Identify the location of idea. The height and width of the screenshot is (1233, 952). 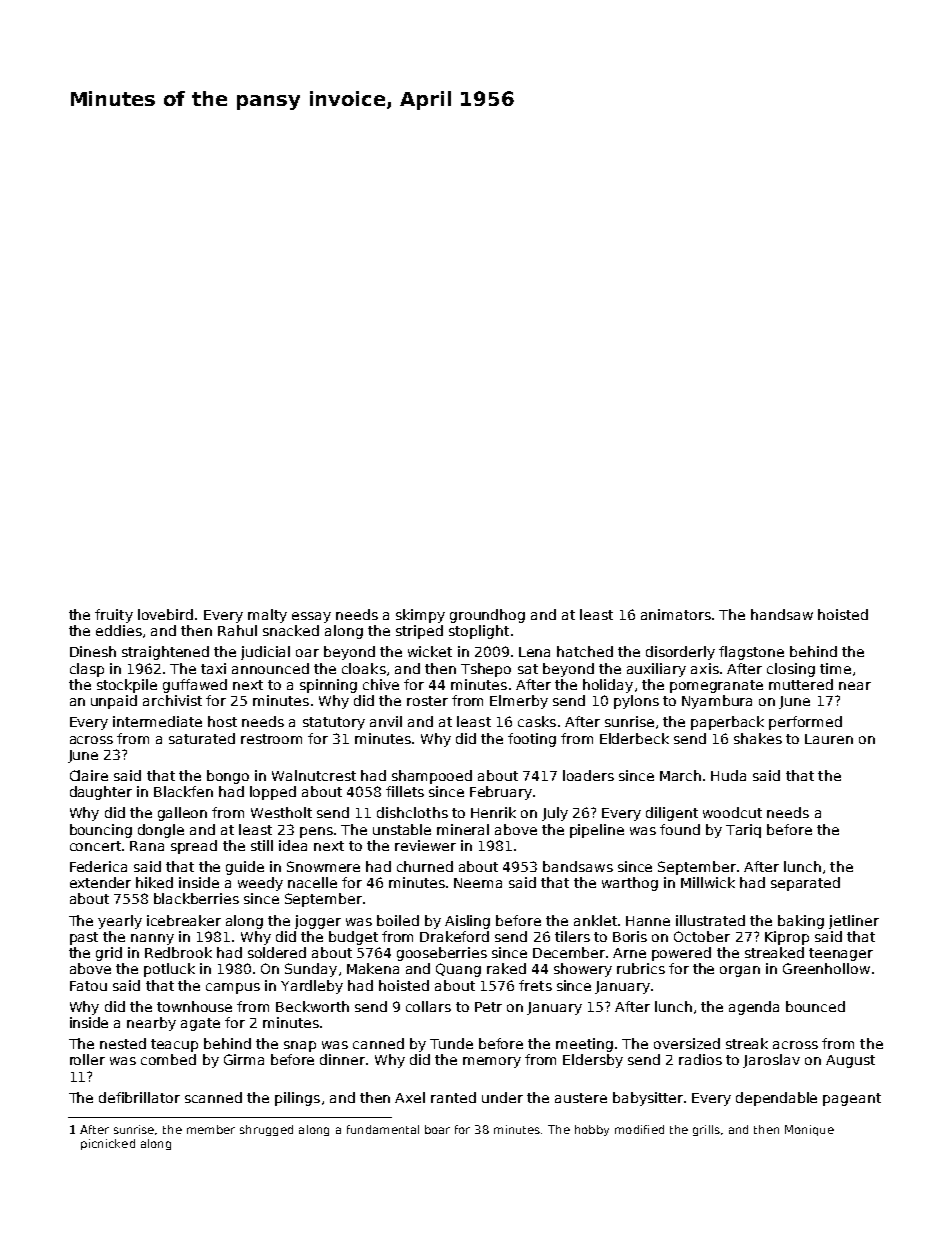
(293, 845).
